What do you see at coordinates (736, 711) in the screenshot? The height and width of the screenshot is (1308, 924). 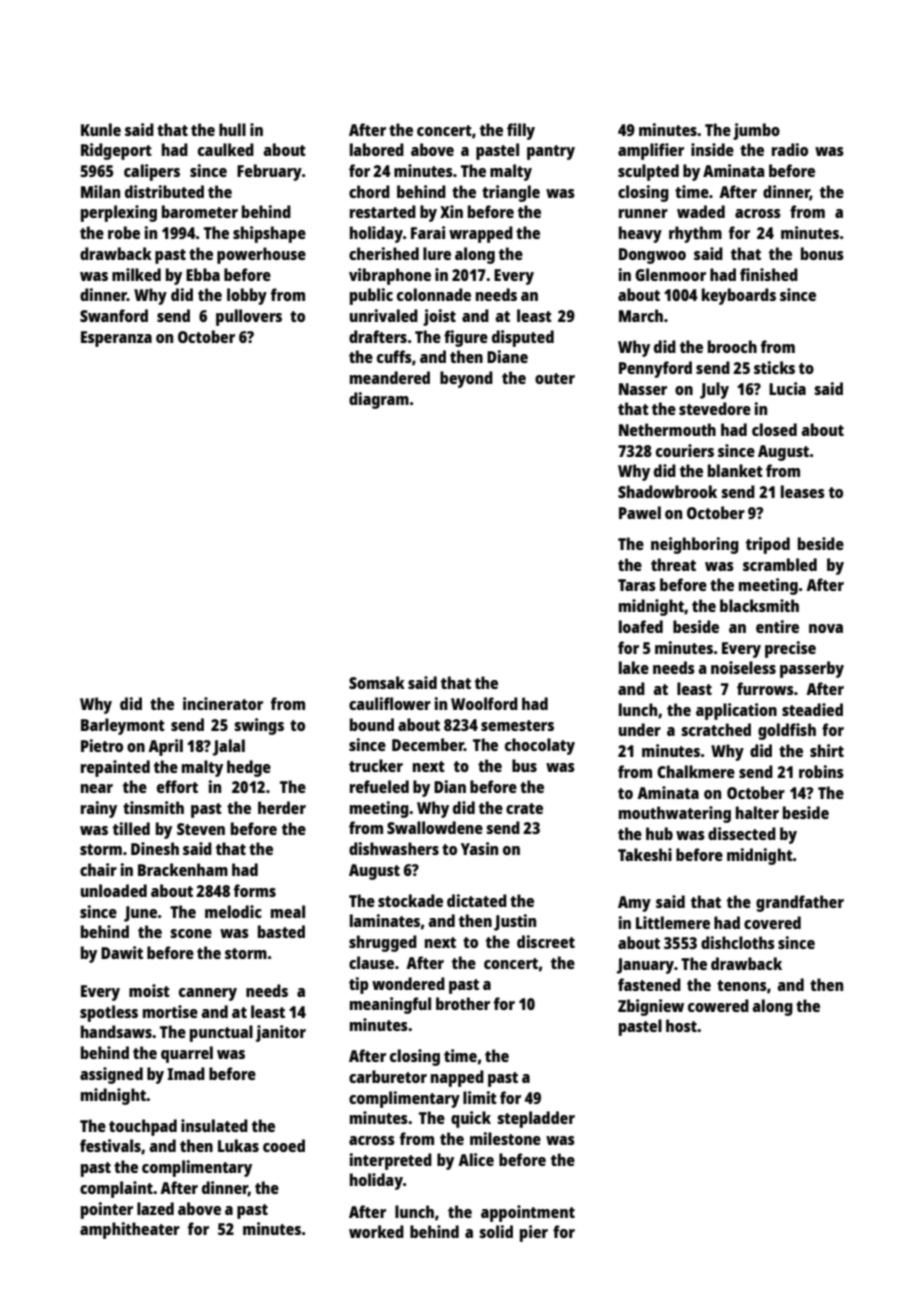 I see `application` at bounding box center [736, 711].
